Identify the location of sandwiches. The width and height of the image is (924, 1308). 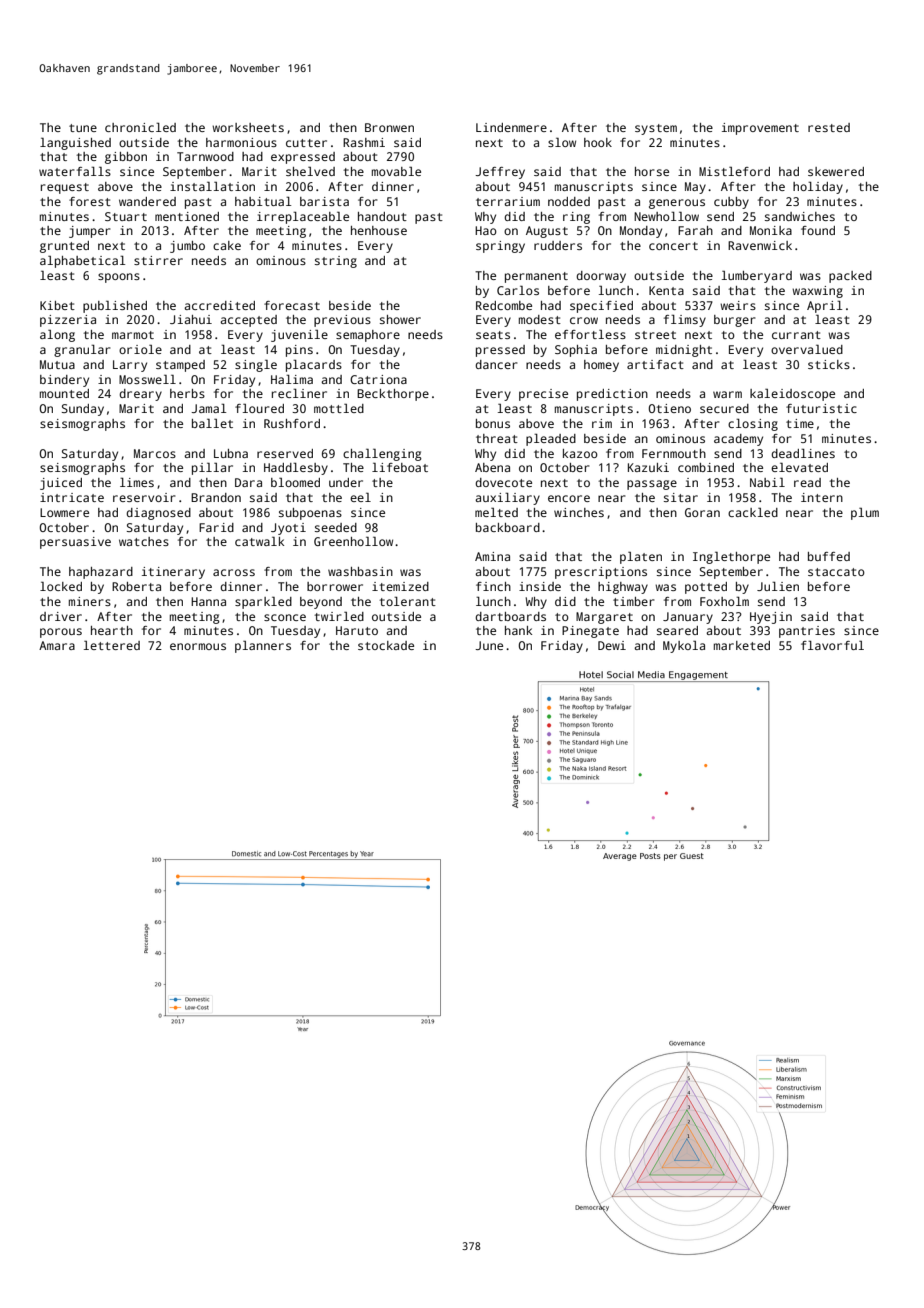
(800, 216).
